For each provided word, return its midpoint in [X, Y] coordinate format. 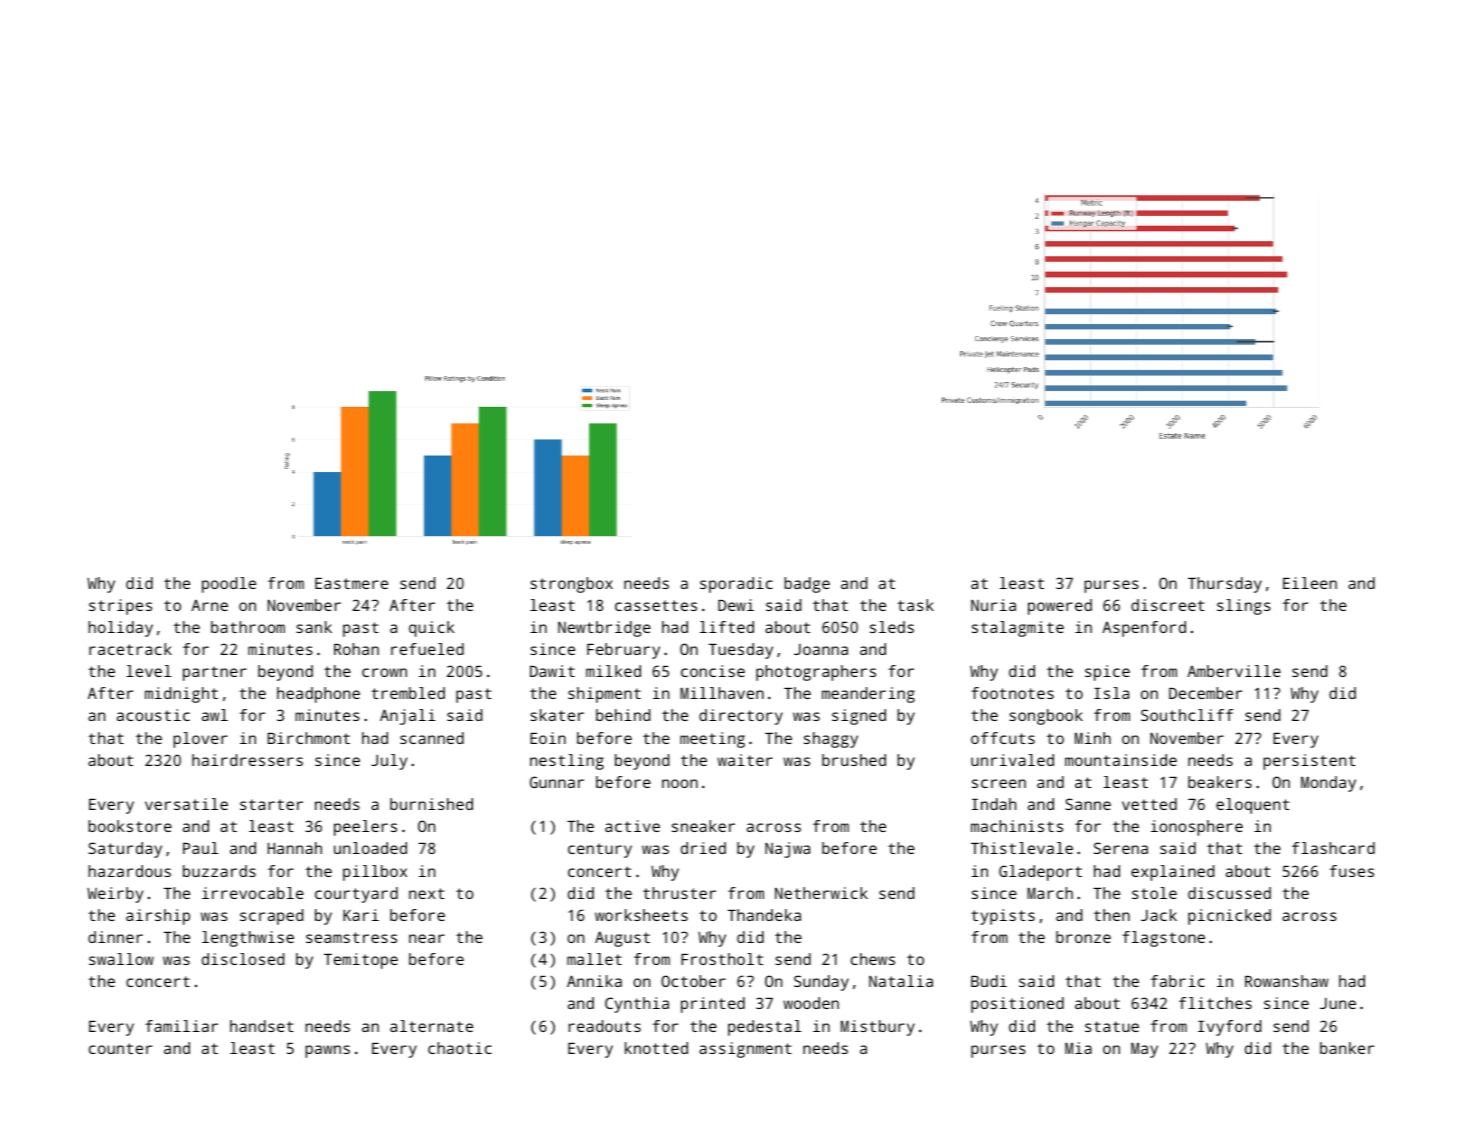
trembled [408, 693]
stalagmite [1018, 629]
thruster [679, 893]
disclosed [243, 959]
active [632, 826]
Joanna [821, 649]
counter [120, 1048]
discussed [1229, 893]
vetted [1149, 804]
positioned [1017, 1005]
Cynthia [637, 1005]
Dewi [736, 605]
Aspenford [1144, 629]
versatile [186, 804]
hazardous [129, 871]
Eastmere [351, 583]
